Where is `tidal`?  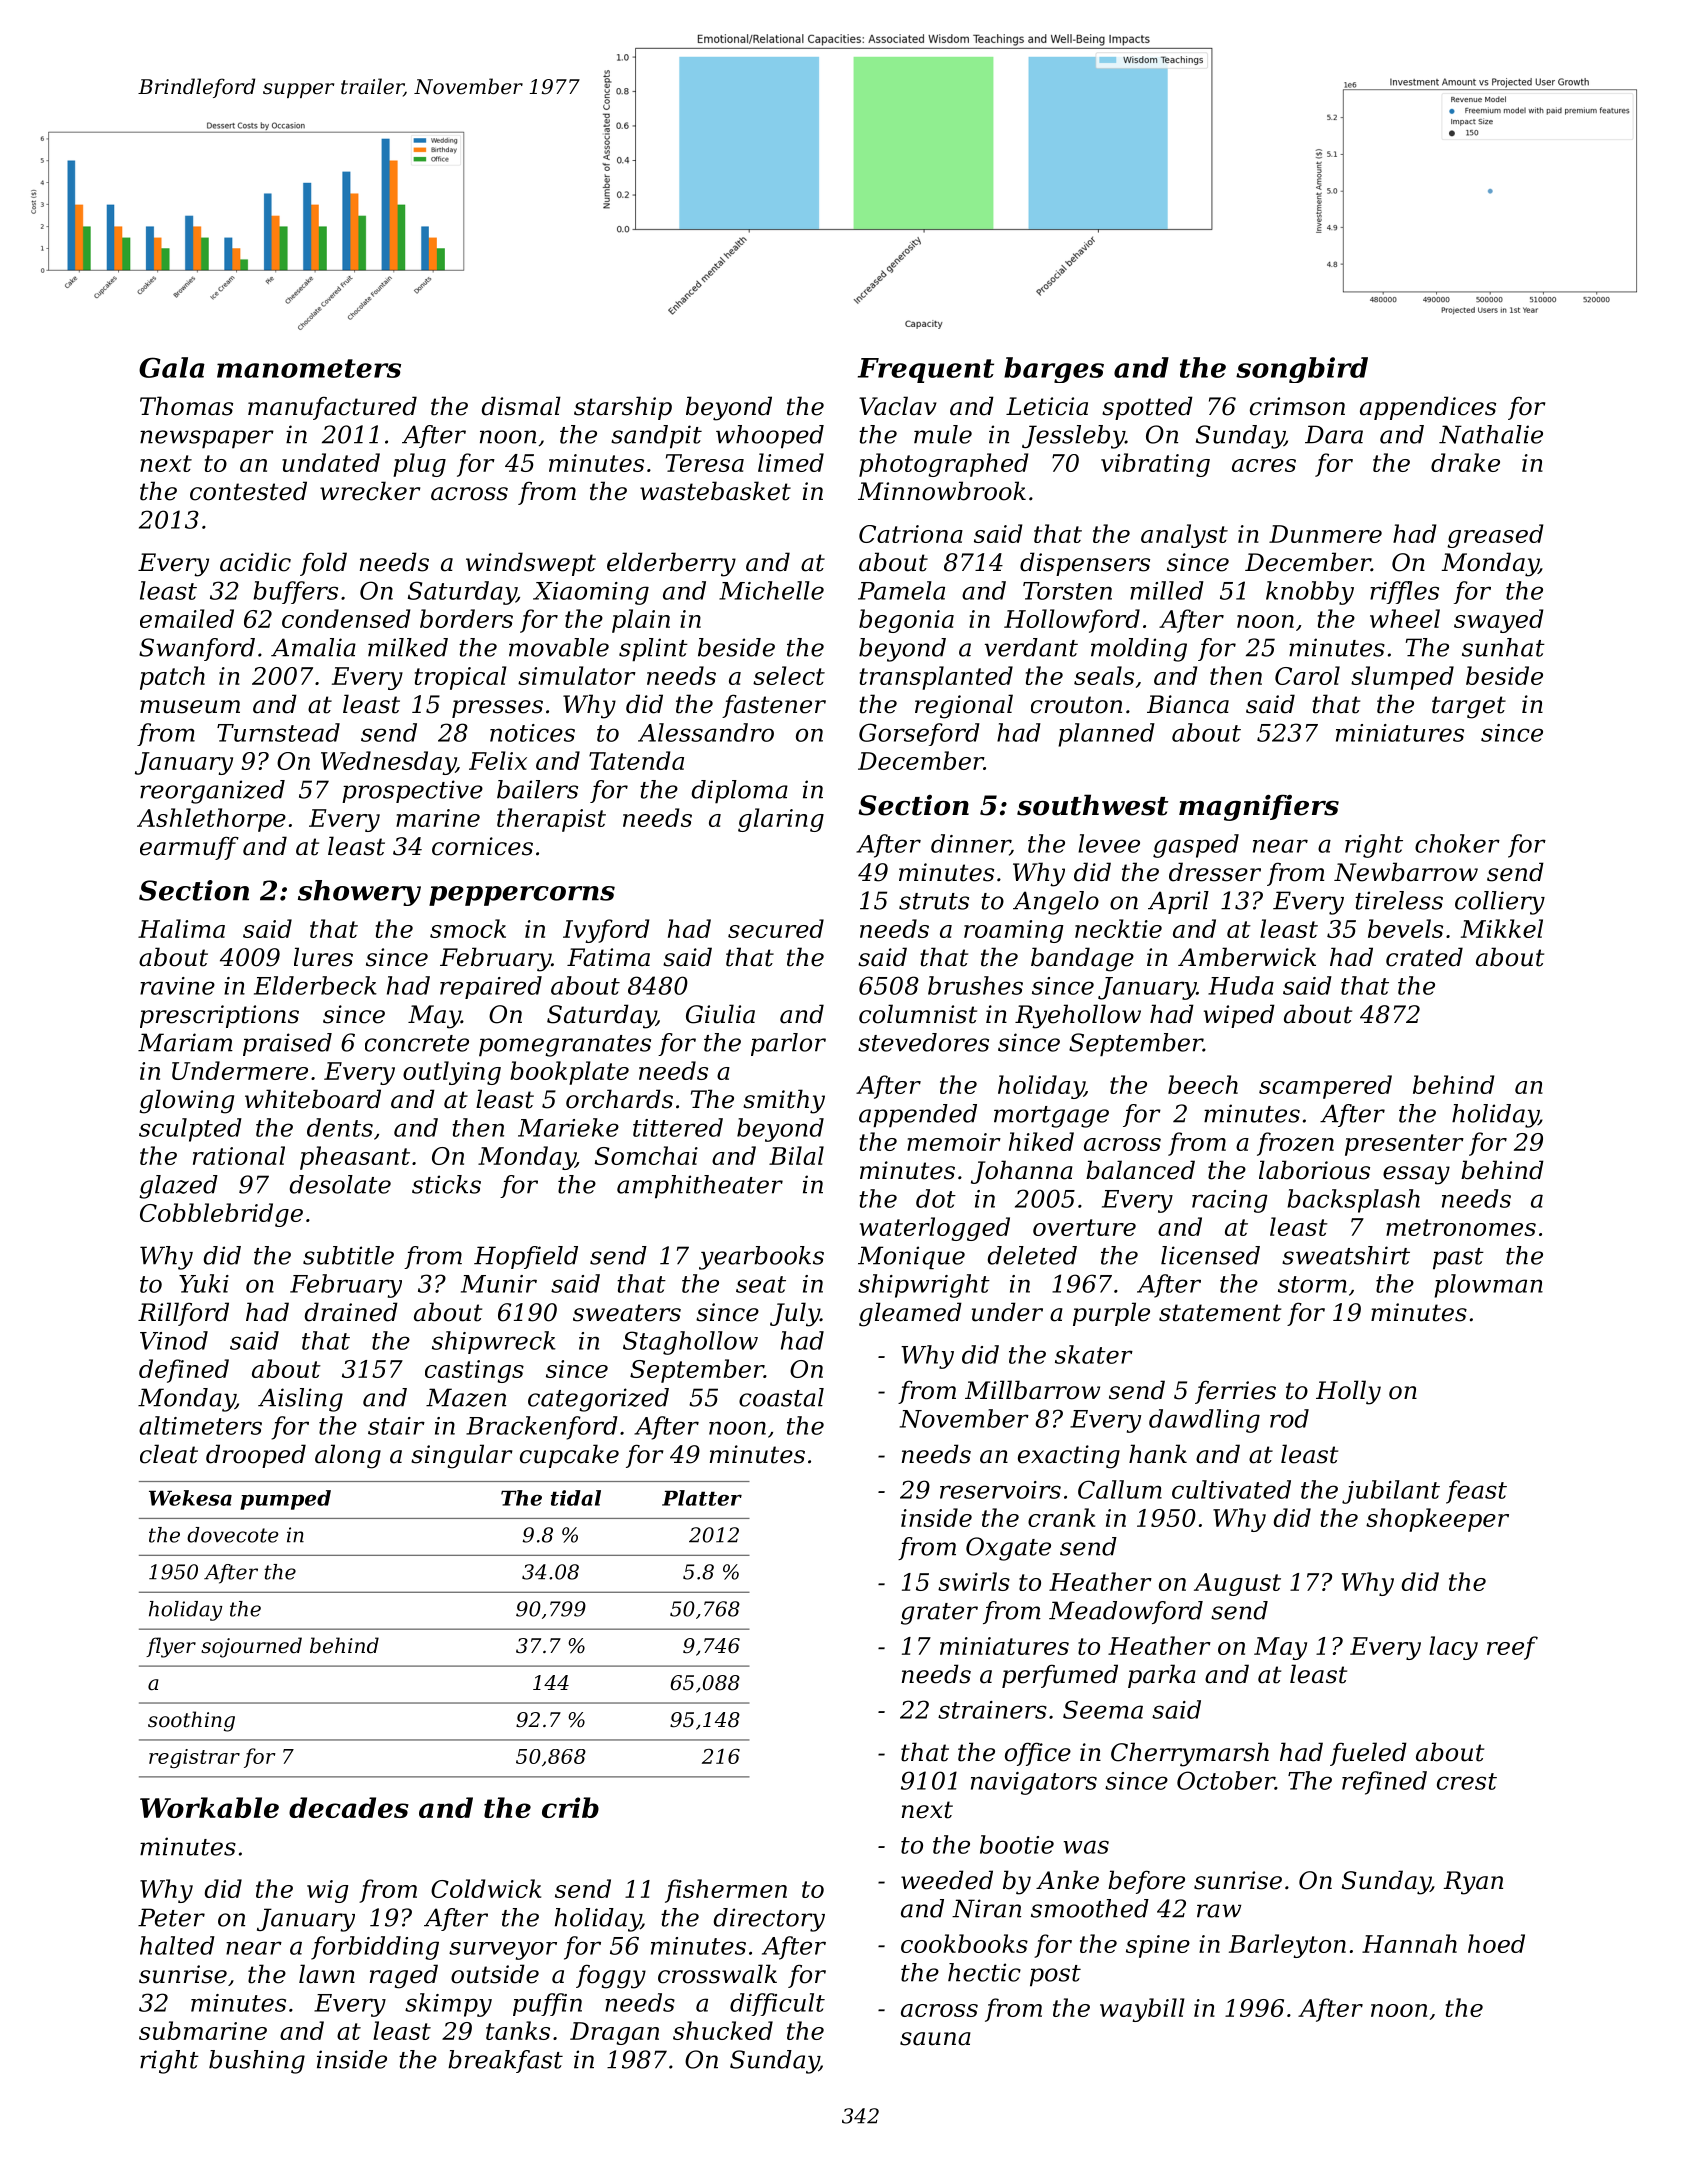
tidal is located at coordinates (576, 1498).
